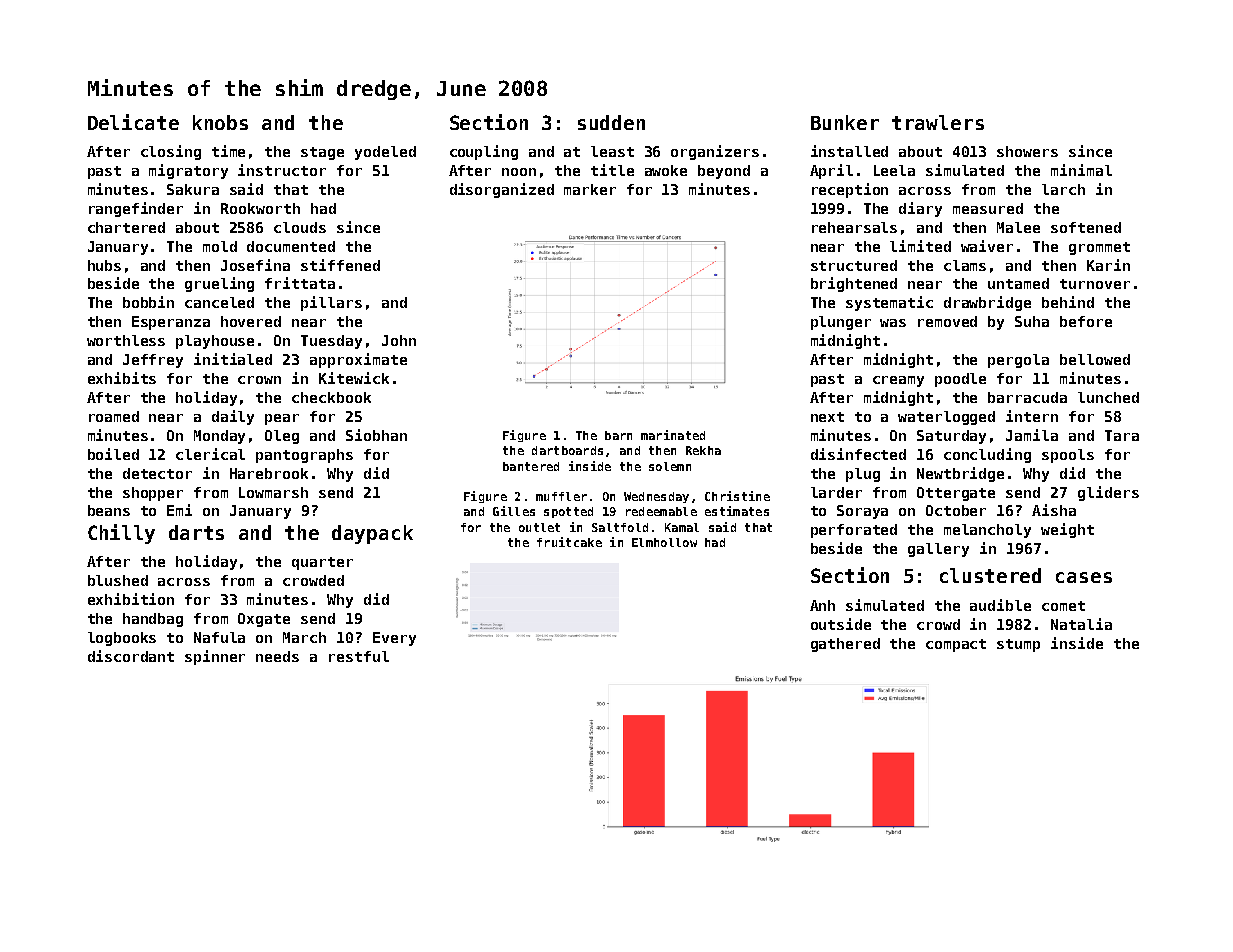  Describe the element at coordinates (987, 303) in the page. I see `drawbridge` at that location.
